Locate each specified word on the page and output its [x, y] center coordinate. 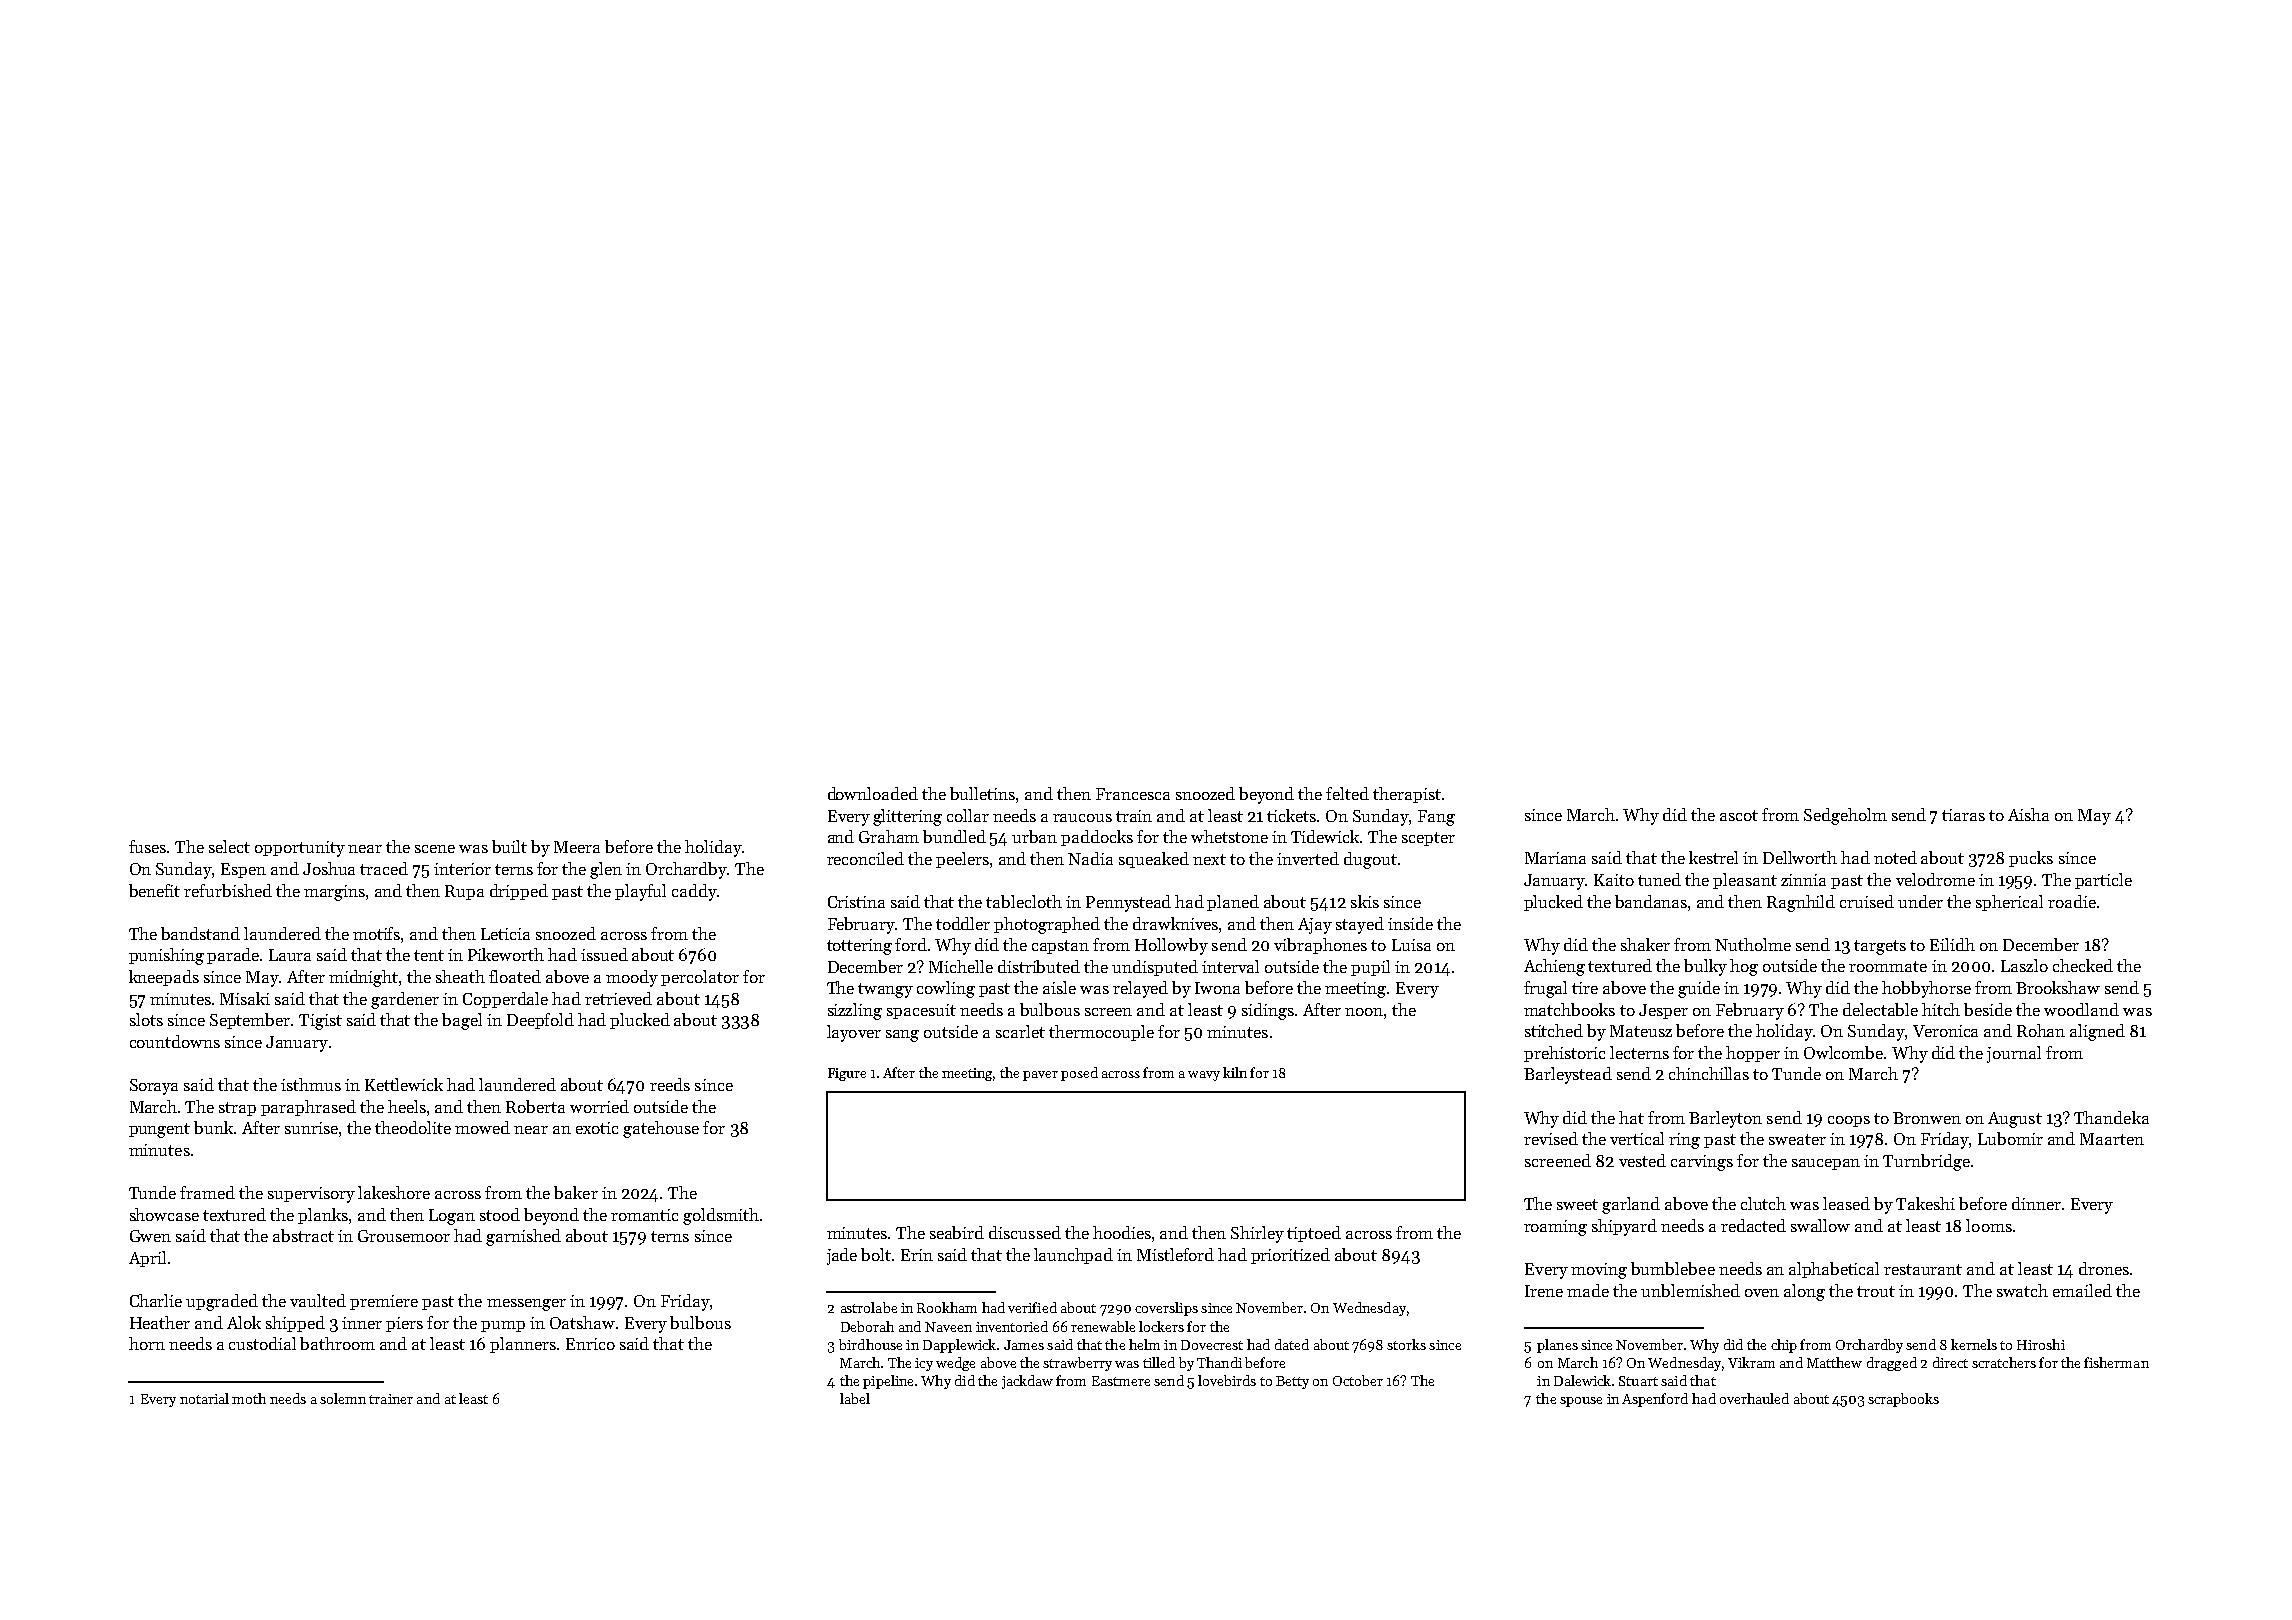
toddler [963, 923]
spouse [1581, 1402]
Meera [577, 847]
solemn [343, 1398]
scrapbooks [1903, 1400]
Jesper [1663, 1011]
